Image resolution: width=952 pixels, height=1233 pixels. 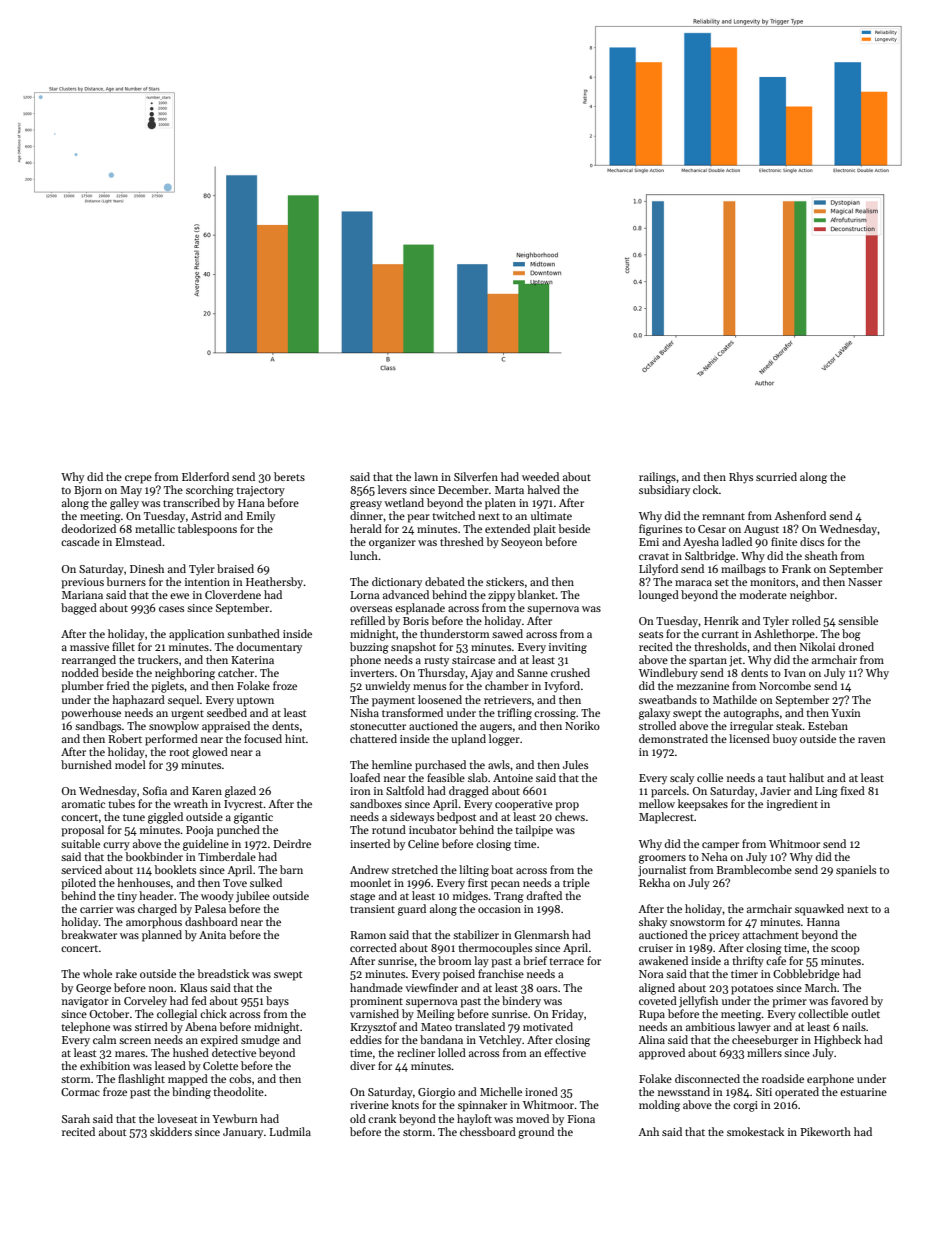 I want to click on skidders, so click(x=171, y=1131).
